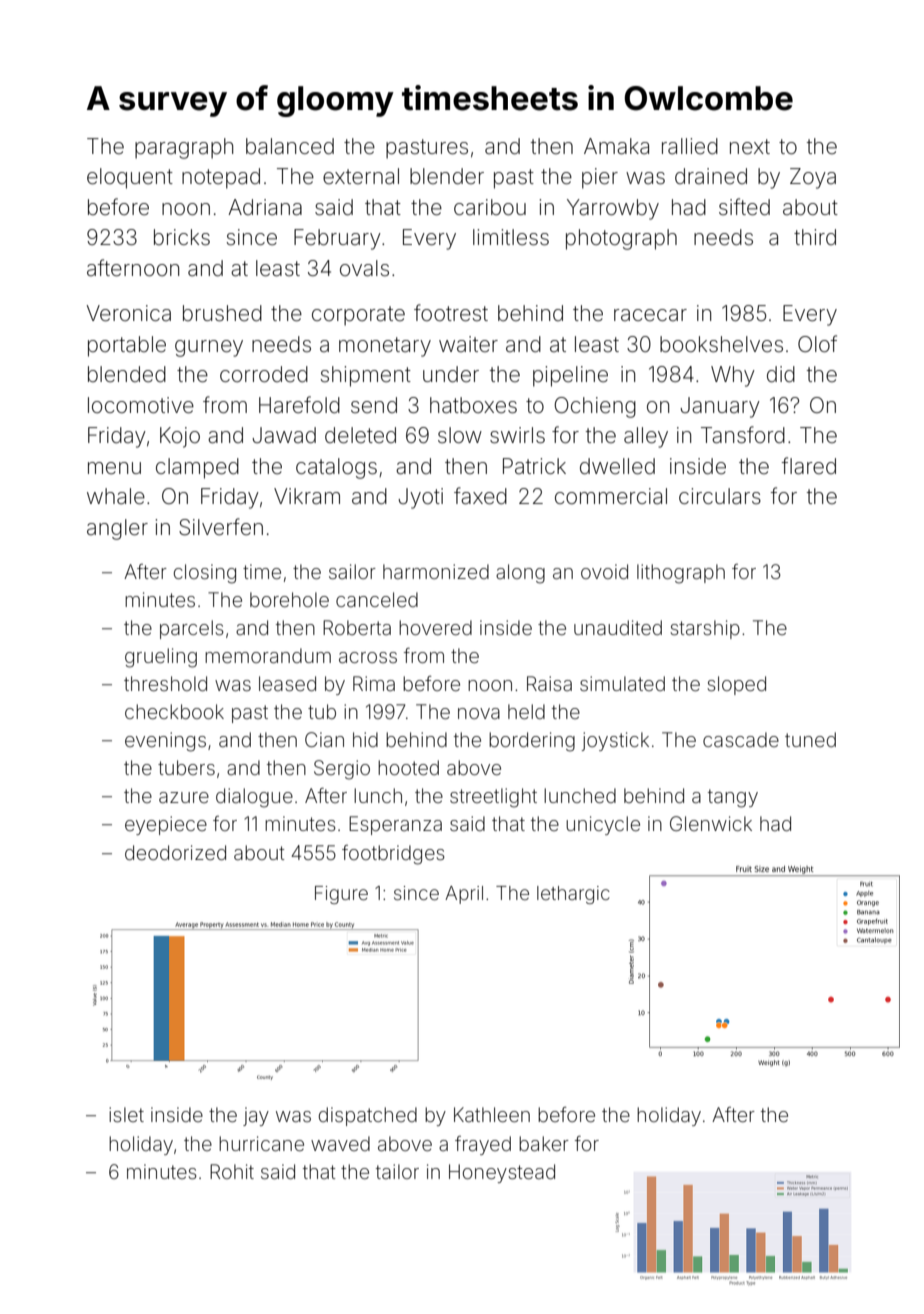  I want to click on lethargic, so click(573, 895).
